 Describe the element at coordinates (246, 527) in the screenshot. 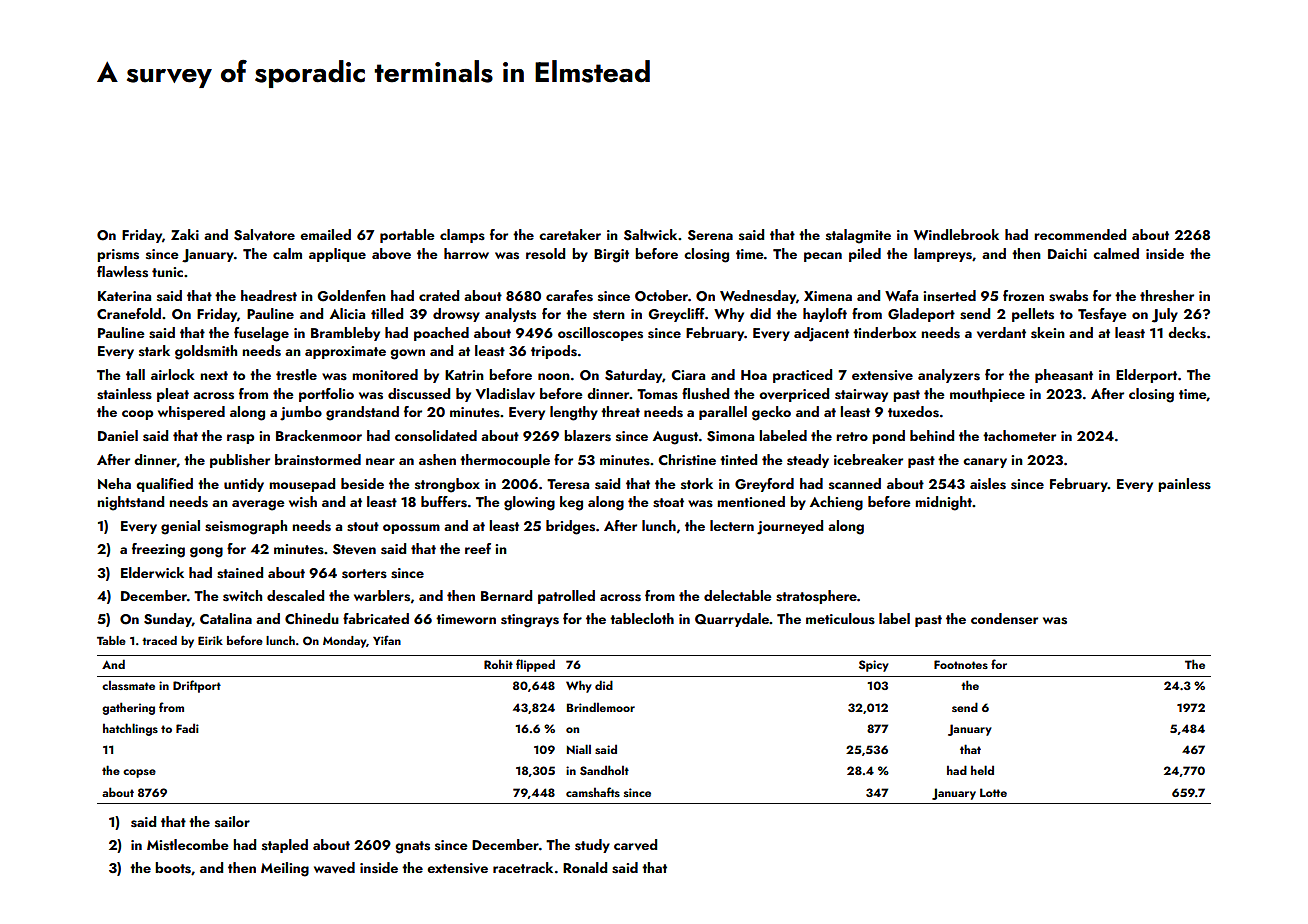

I see `seismograph` at that location.
